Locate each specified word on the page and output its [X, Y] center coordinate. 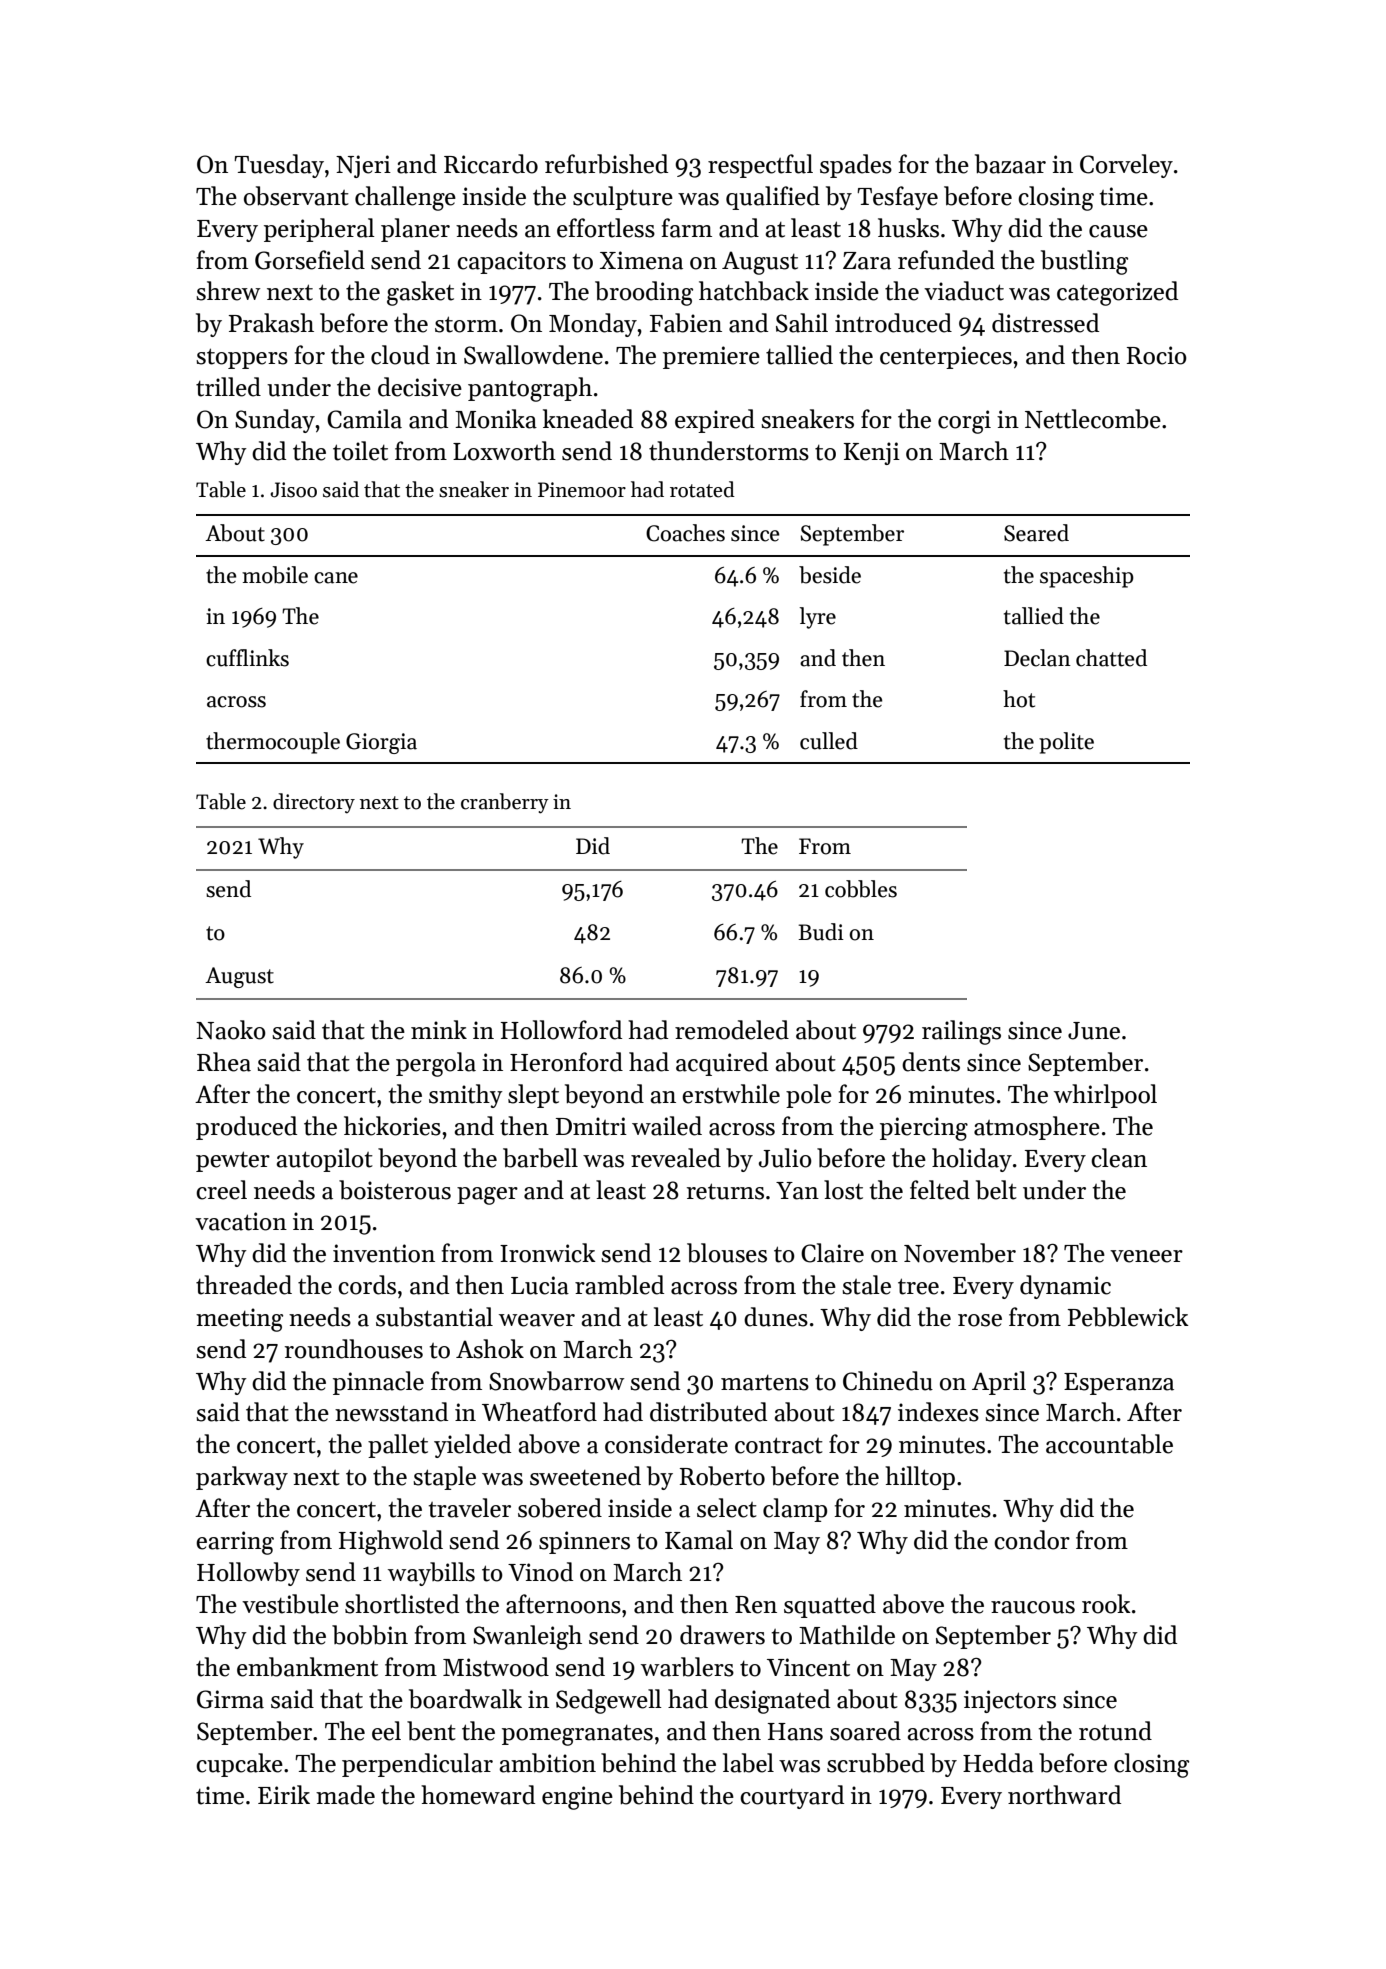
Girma [230, 1699]
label [748, 1763]
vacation [241, 1221]
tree [918, 1286]
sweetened [585, 1476]
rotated [702, 489]
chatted [1111, 658]
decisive [420, 387]
